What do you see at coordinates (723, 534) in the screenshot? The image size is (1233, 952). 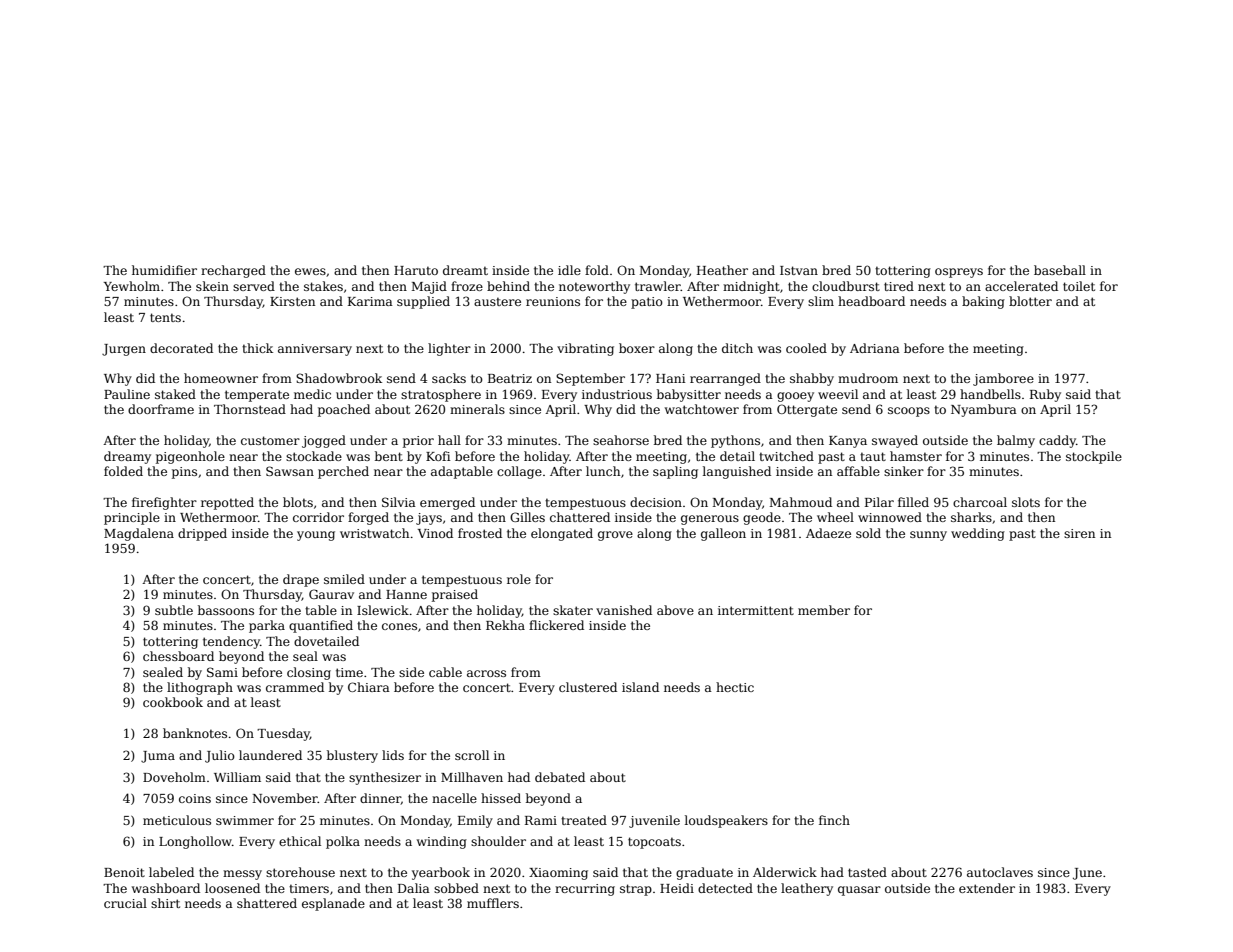 I see `galleon` at bounding box center [723, 534].
